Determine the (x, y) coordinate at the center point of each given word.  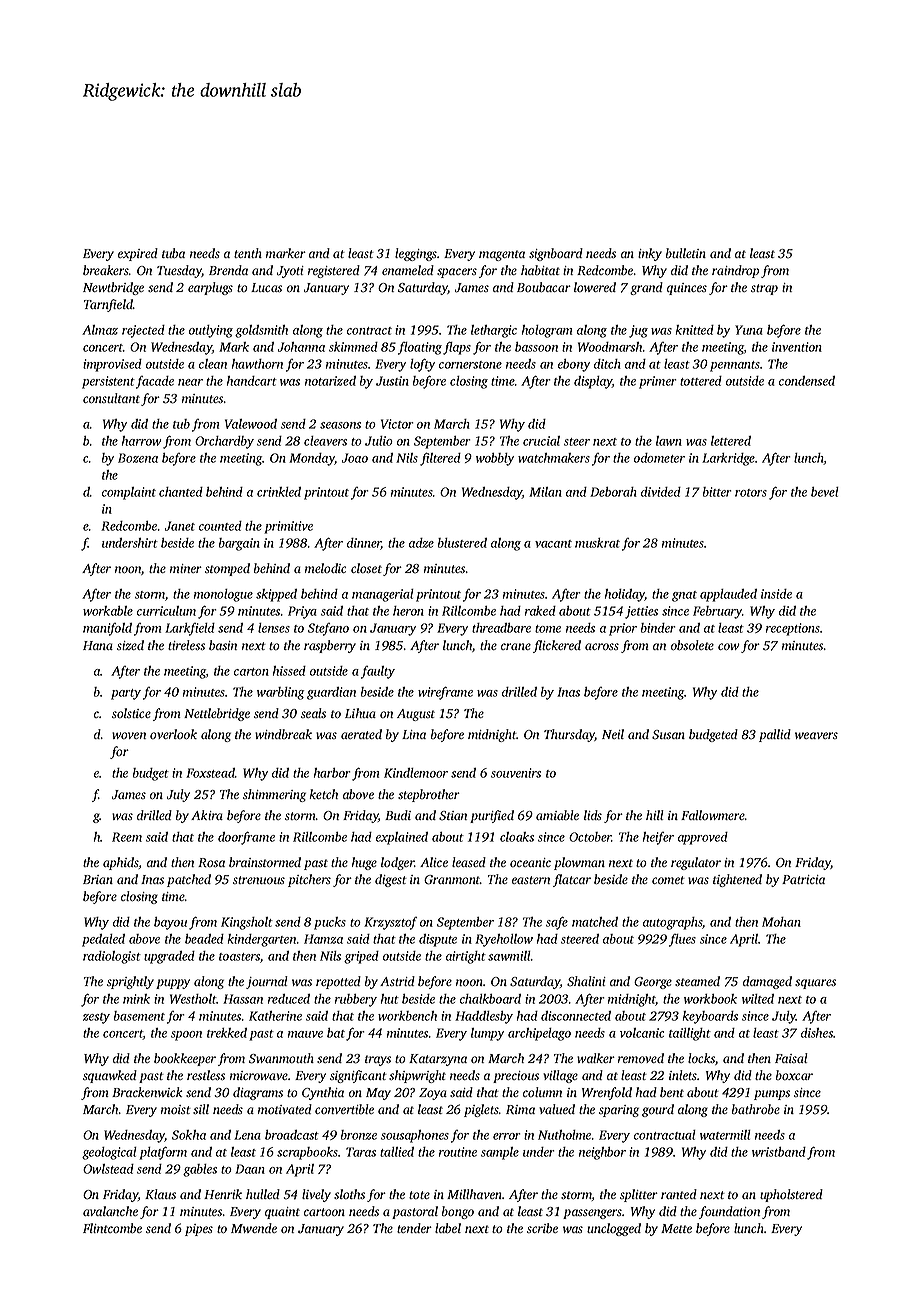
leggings (416, 254)
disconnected (576, 1016)
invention (797, 347)
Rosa (211, 862)
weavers (816, 735)
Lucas (266, 287)
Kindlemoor (416, 773)
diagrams (258, 1093)
